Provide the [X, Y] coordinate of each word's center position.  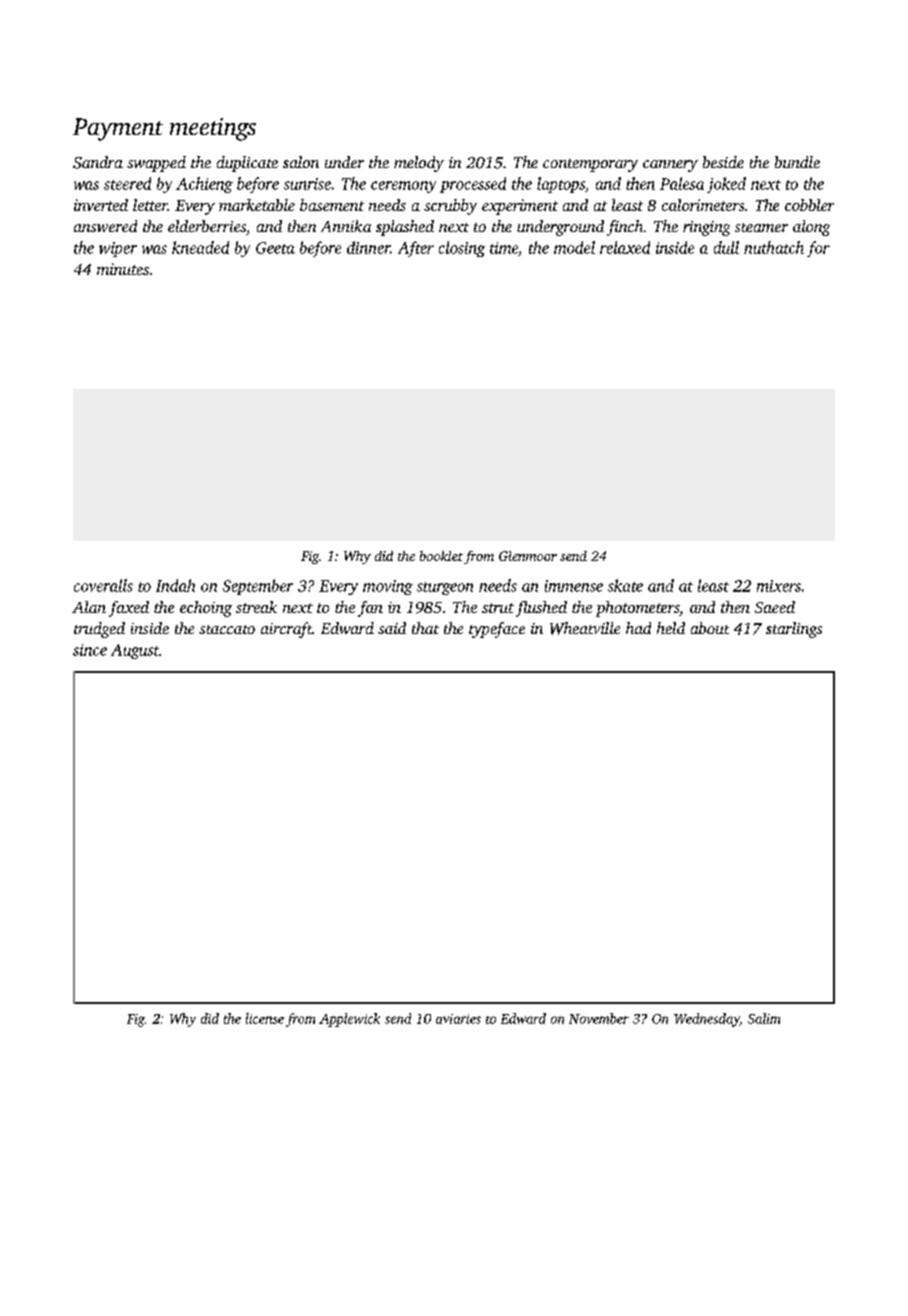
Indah [175, 585]
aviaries [458, 1019]
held [671, 628]
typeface [497, 630]
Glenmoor [528, 556]
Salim [764, 1018]
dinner [368, 247]
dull [726, 247]
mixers [779, 586]
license [265, 1018]
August [135, 651]
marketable [257, 205]
